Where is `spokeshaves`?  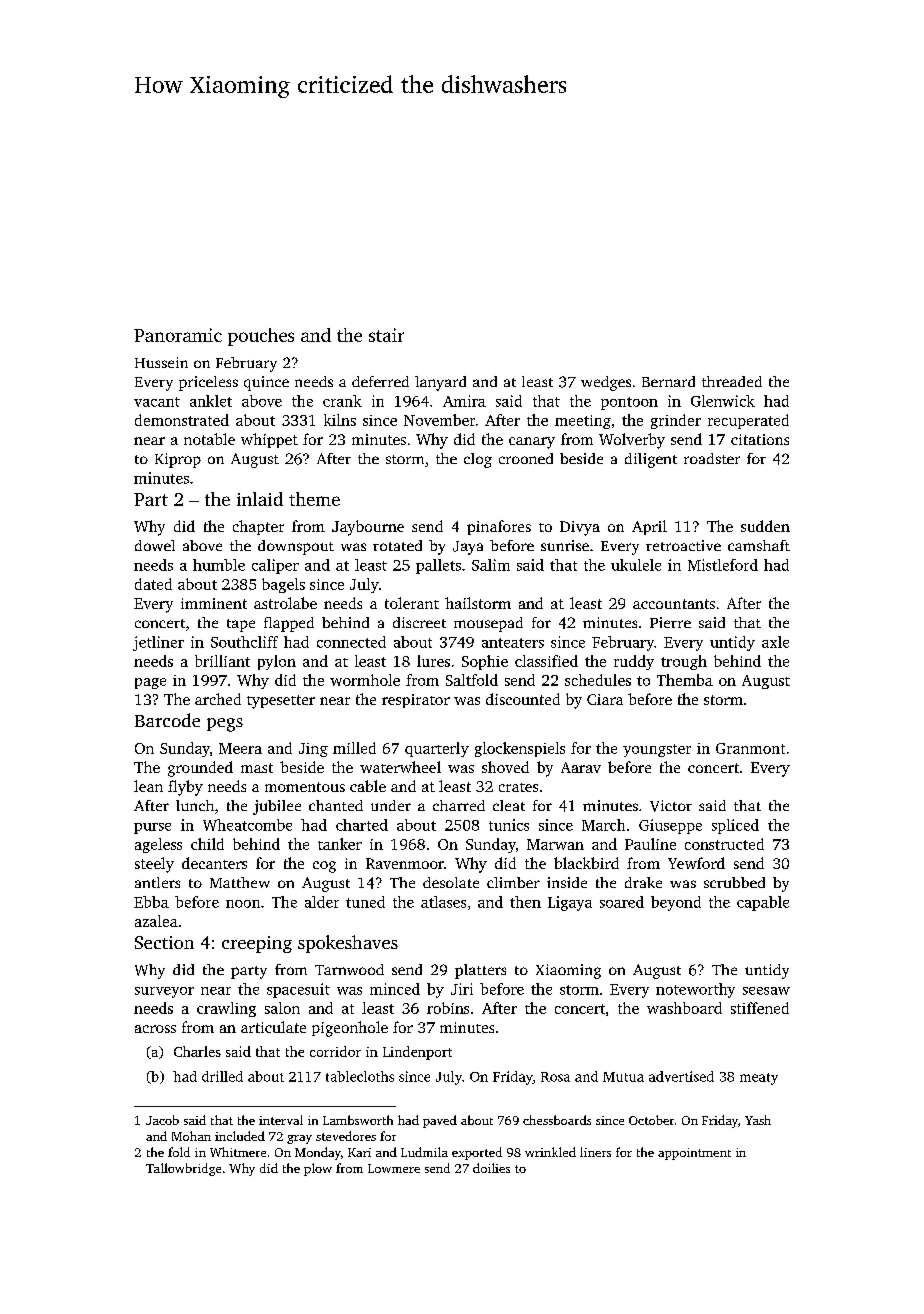 spokeshaves is located at coordinates (348, 944).
